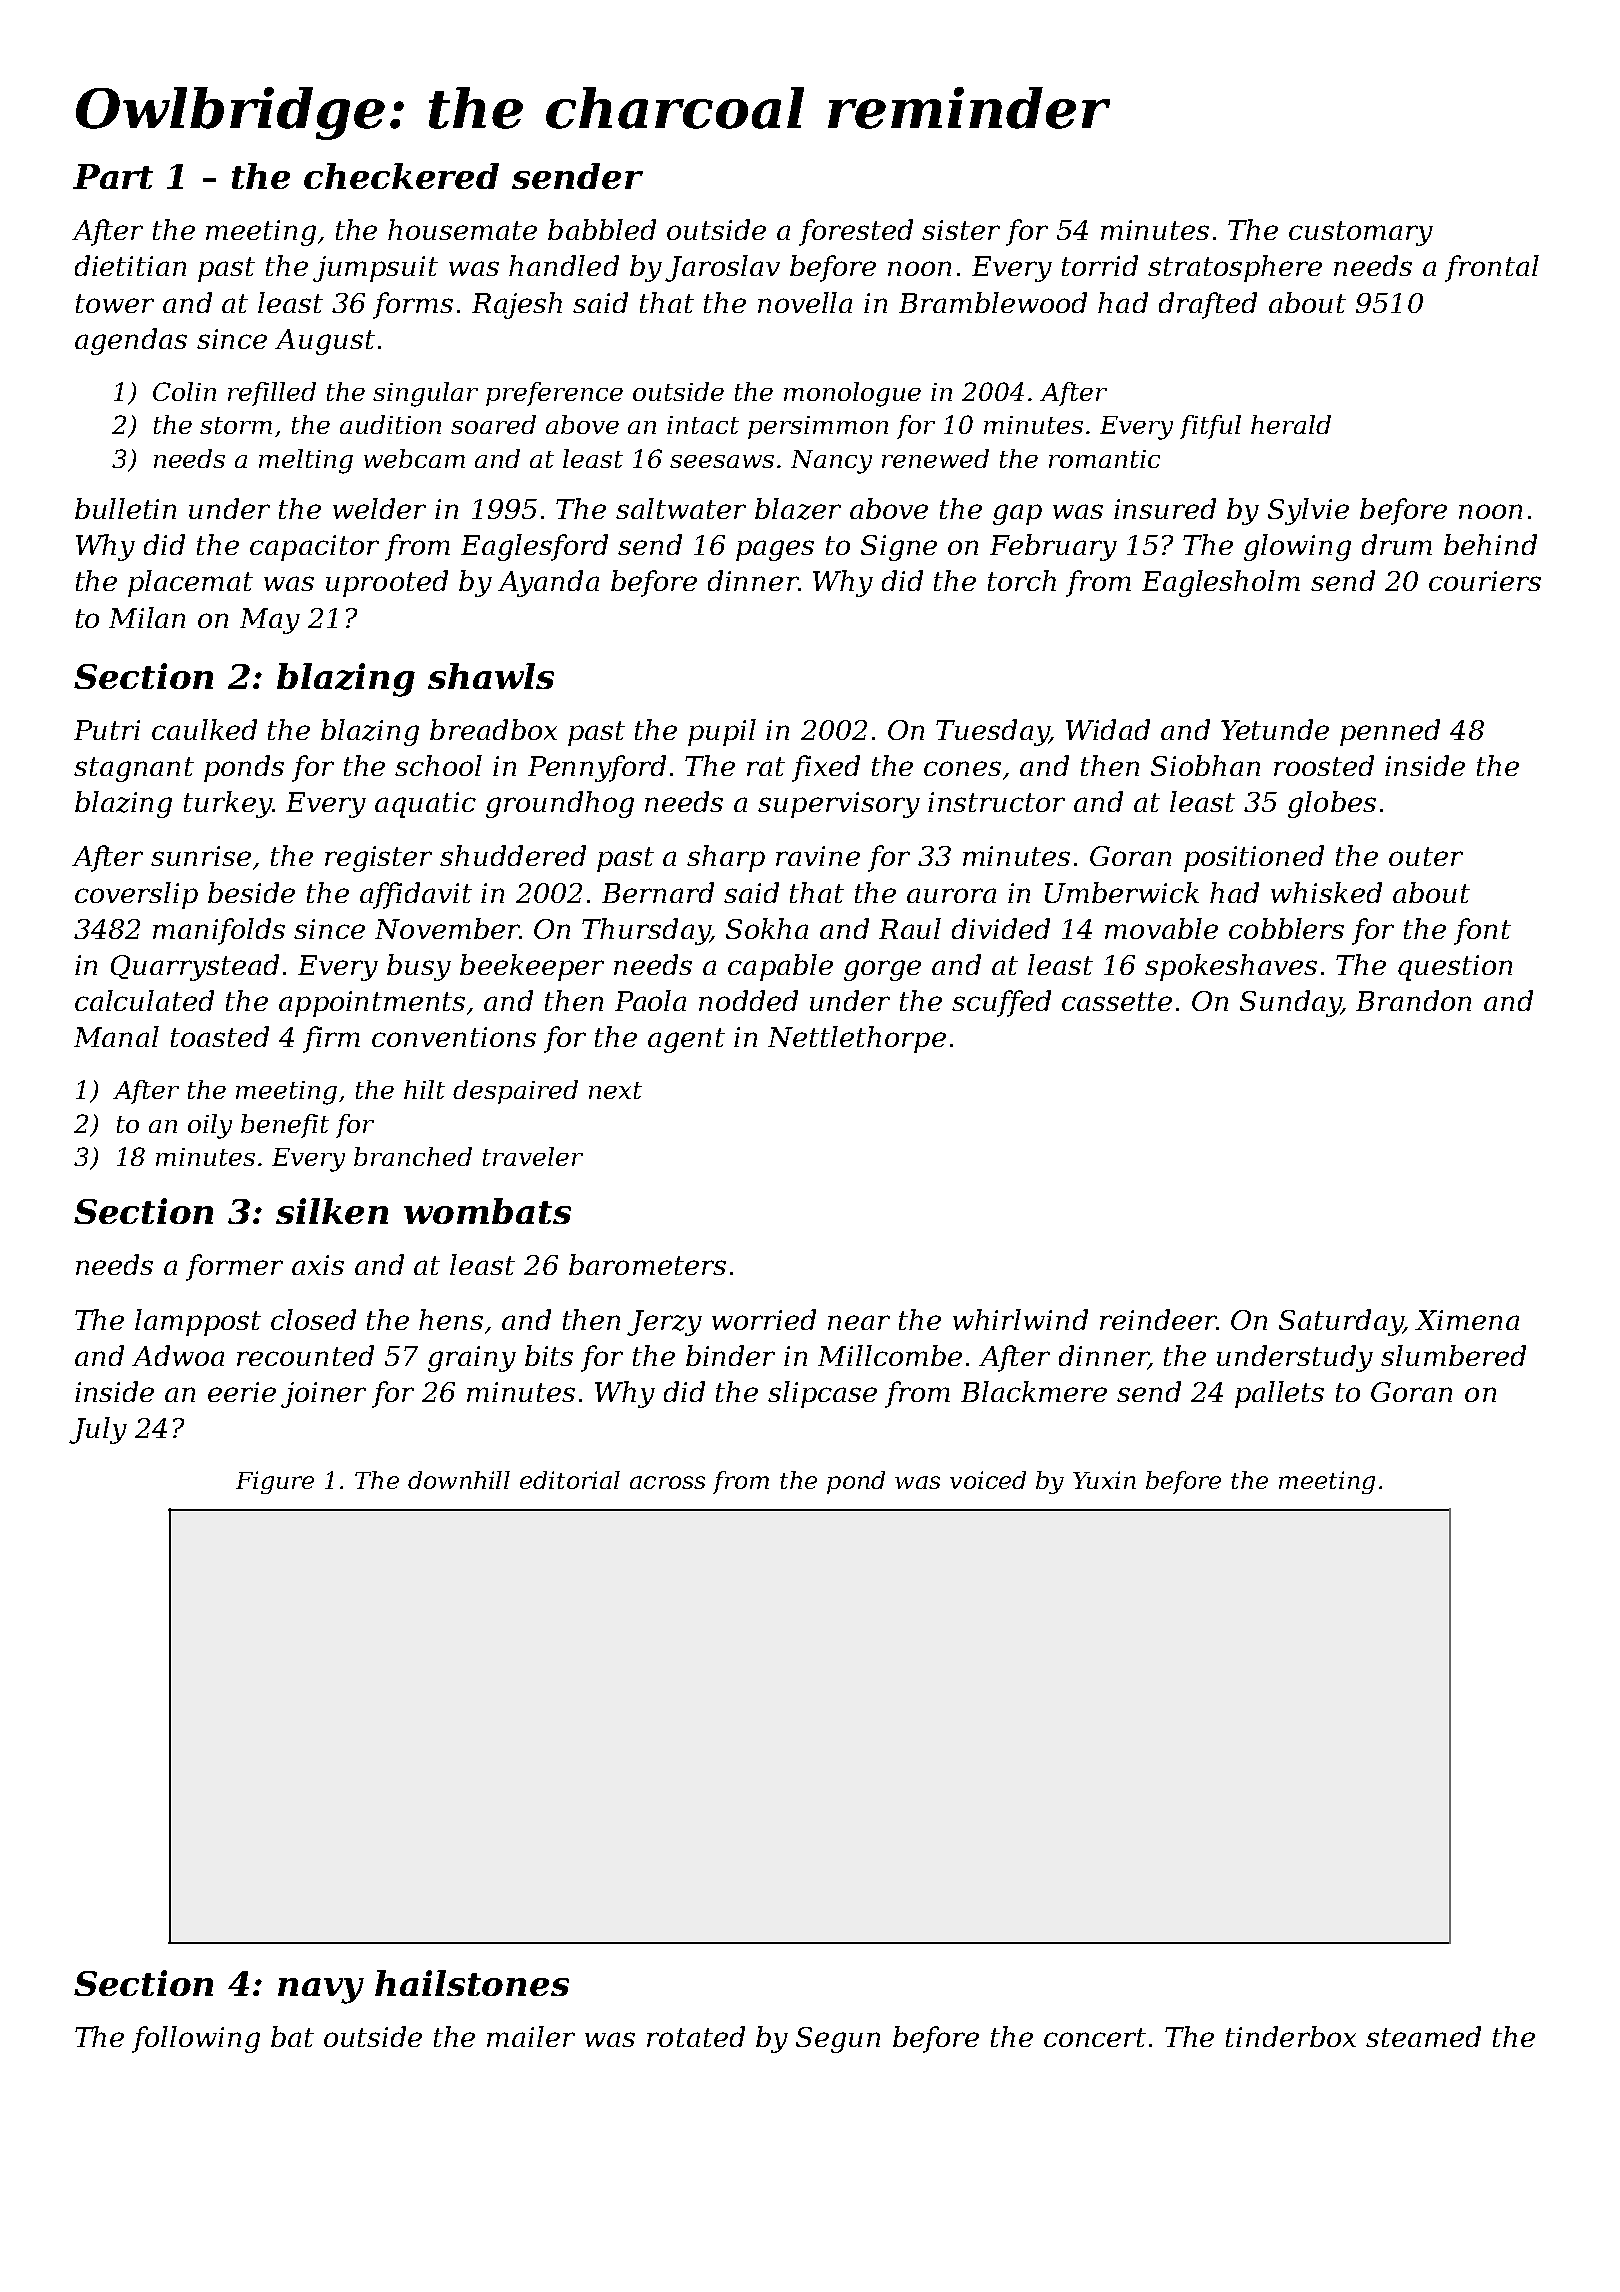 Image resolution: width=1620 pixels, height=2292 pixels. I want to click on Brandon, so click(1413, 1000).
